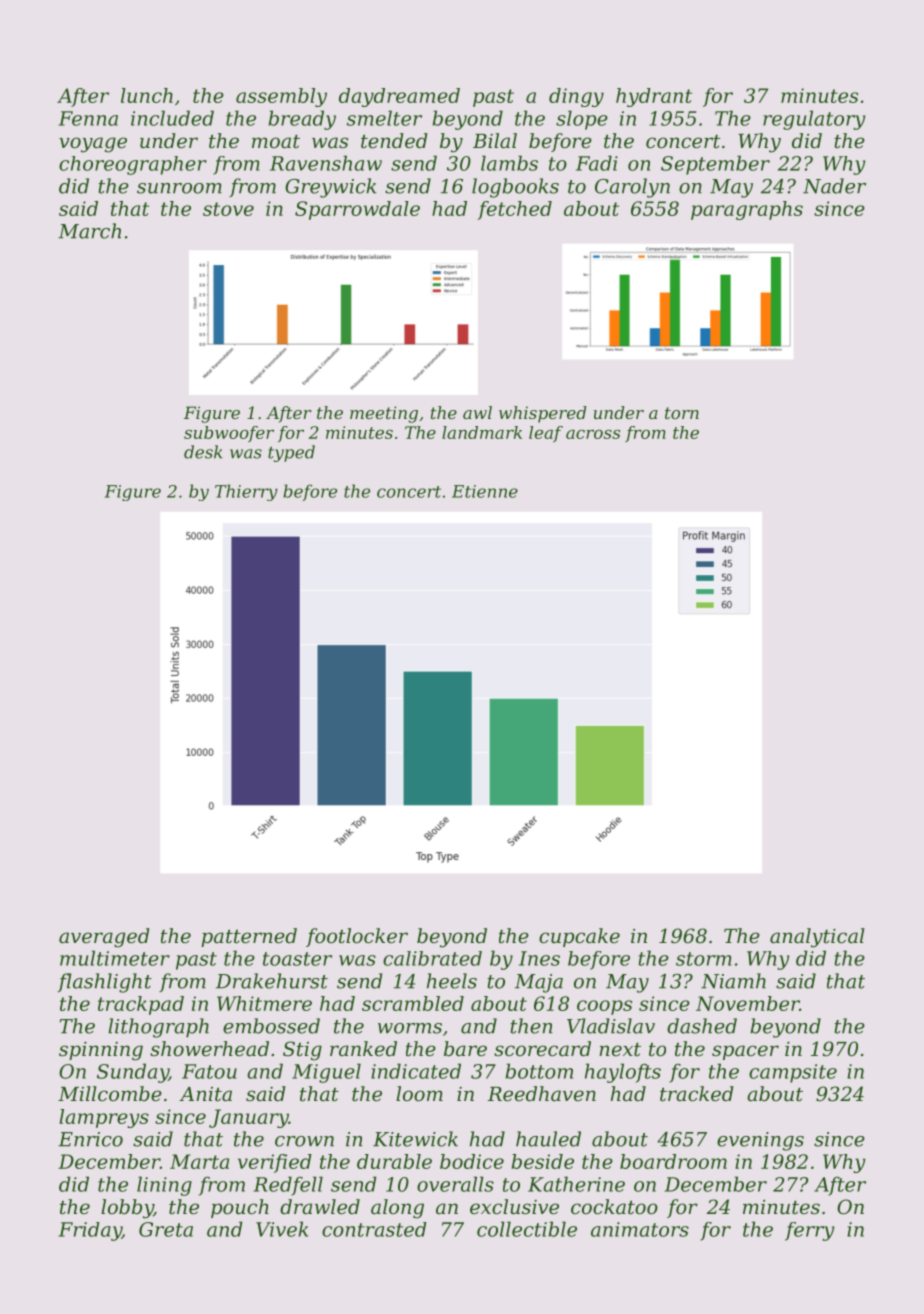  Describe the element at coordinates (397, 1209) in the screenshot. I see `along` at that location.
